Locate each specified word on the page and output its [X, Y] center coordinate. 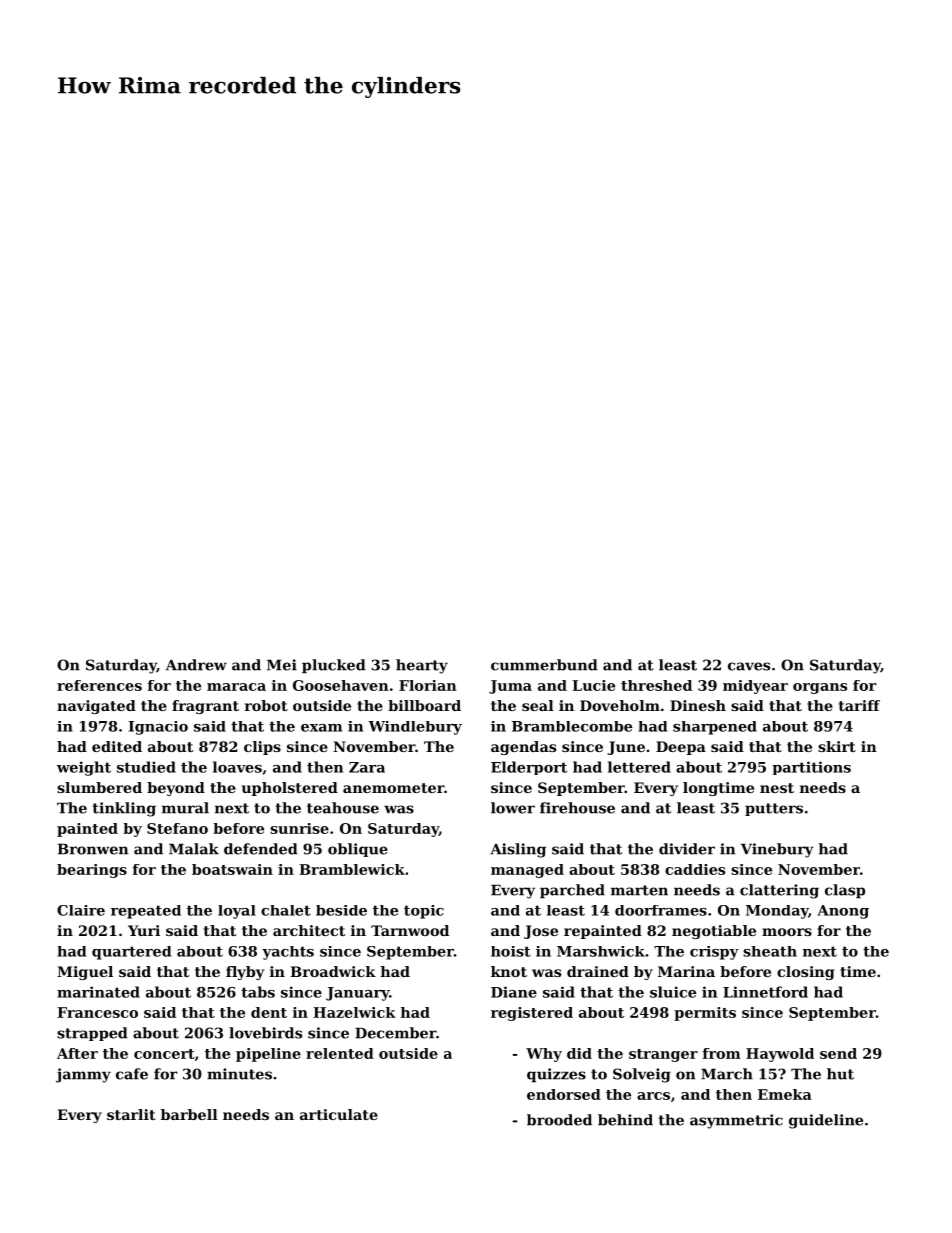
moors [787, 932]
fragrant [205, 707]
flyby [245, 973]
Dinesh [698, 705]
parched [572, 891]
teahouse [343, 808]
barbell [189, 1114]
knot [509, 971]
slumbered [99, 787]
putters [774, 809]
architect [309, 930]
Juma [510, 687]
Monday [777, 912]
